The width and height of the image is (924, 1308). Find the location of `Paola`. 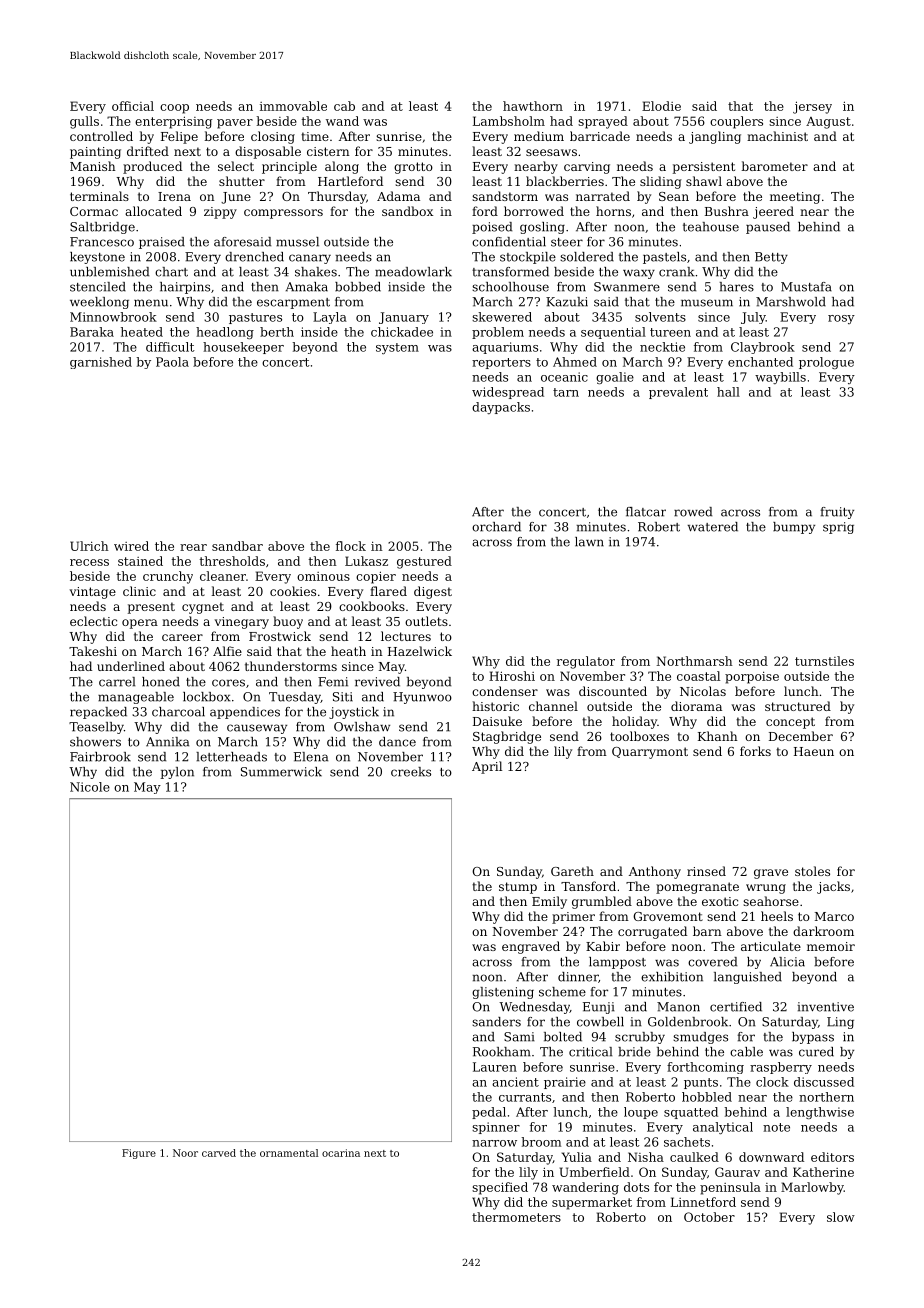

Paola is located at coordinates (172, 362).
